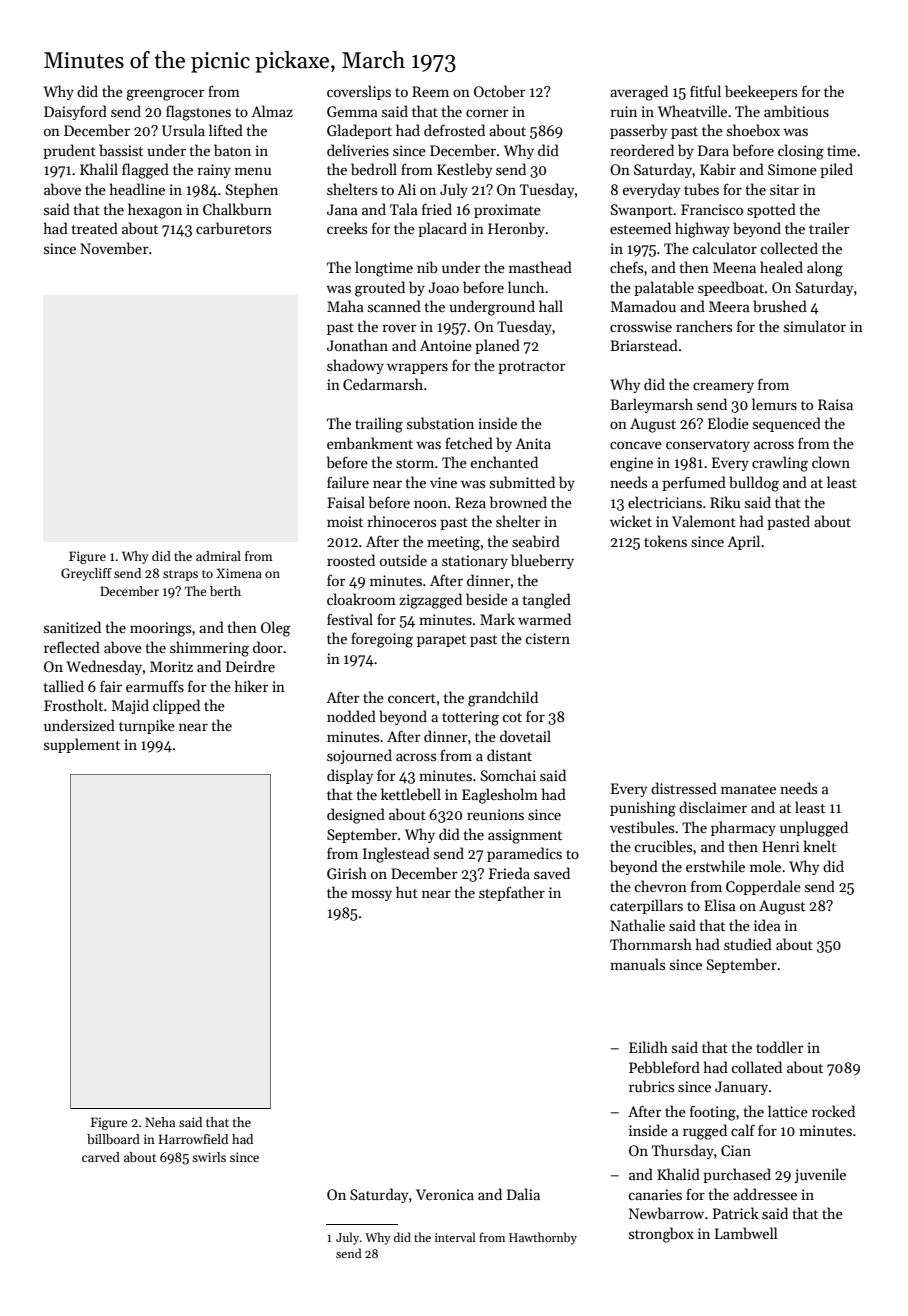  I want to click on storm, so click(415, 463).
